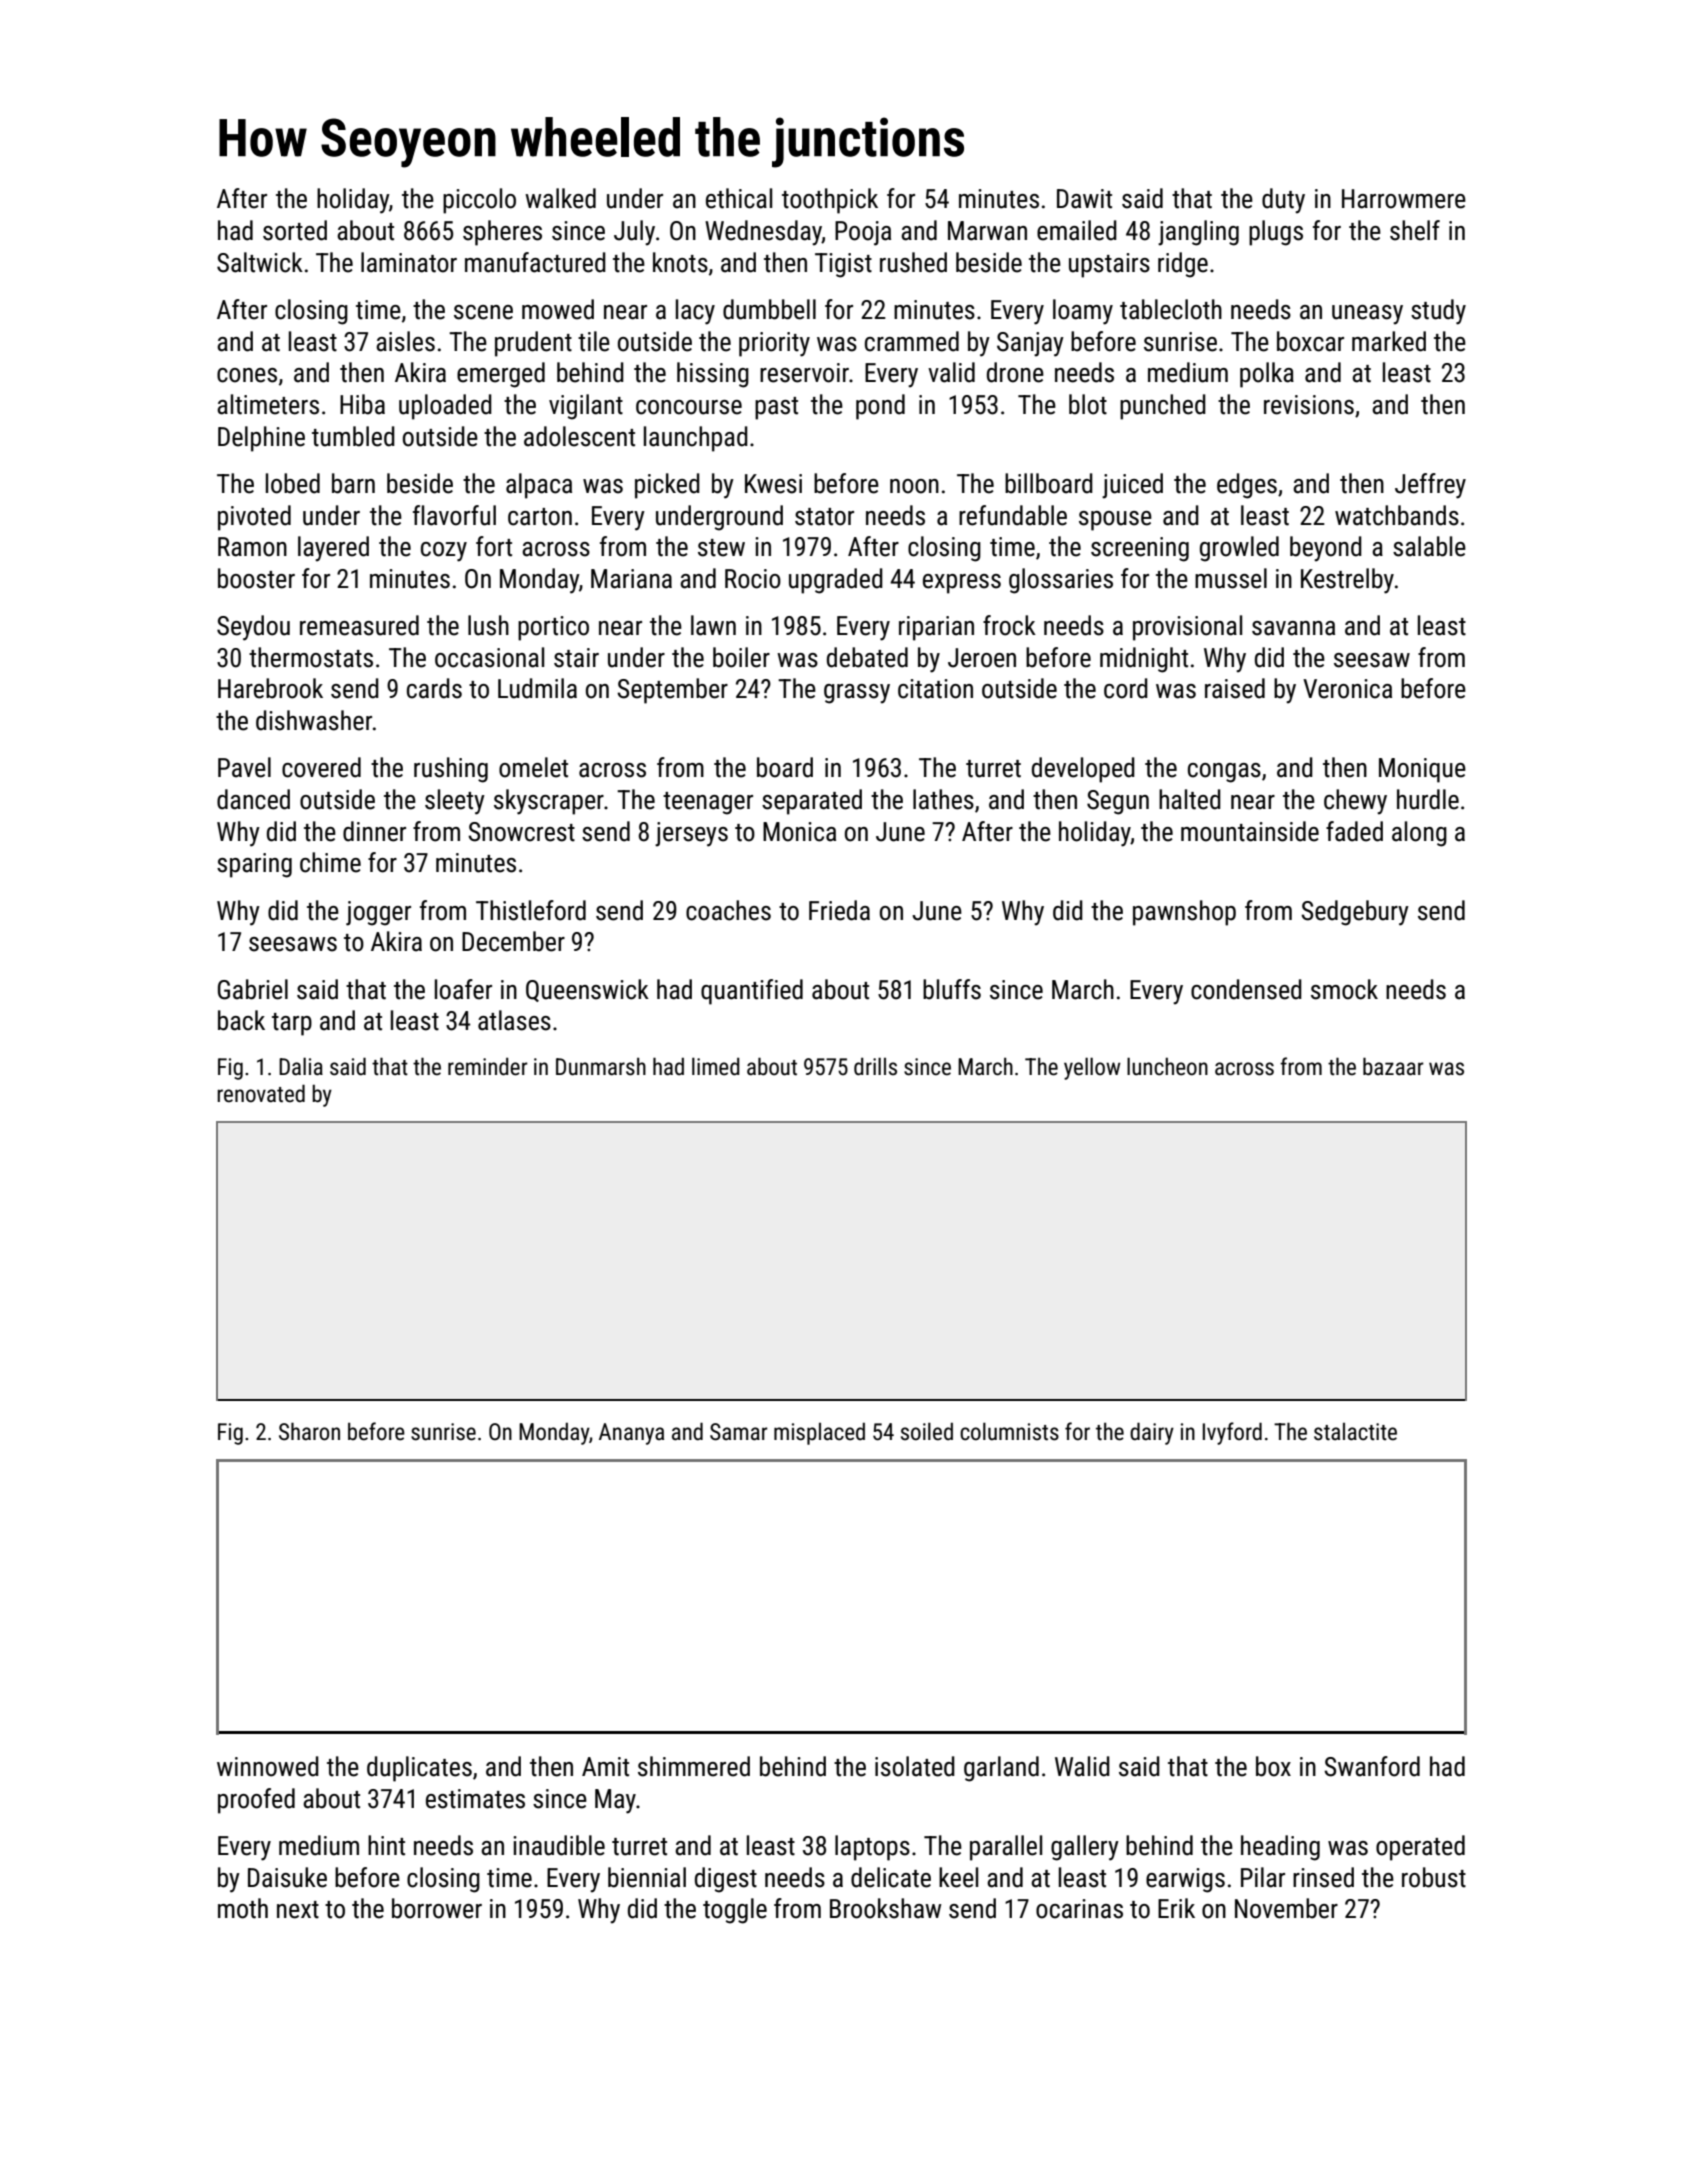  I want to click on grassy, so click(857, 694).
